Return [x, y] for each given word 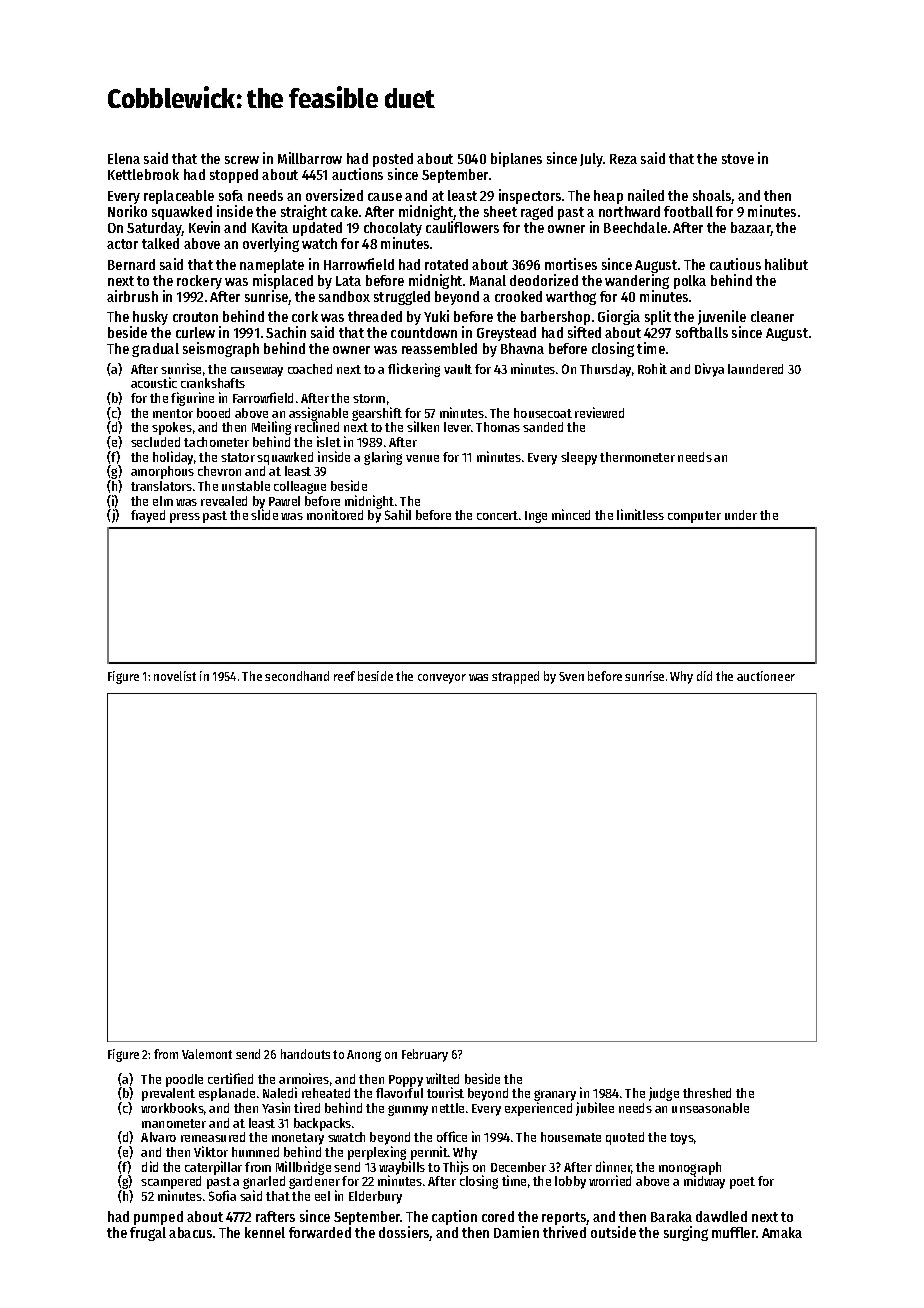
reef [344, 676]
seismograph [221, 349]
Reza [623, 159]
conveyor [442, 679]
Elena [124, 158]
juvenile [722, 317]
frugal [148, 1234]
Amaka [782, 1232]
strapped [515, 677]
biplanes [516, 159]
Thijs [456, 1168]
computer [694, 517]
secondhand [297, 676]
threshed [707, 1093]
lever [458, 427]
